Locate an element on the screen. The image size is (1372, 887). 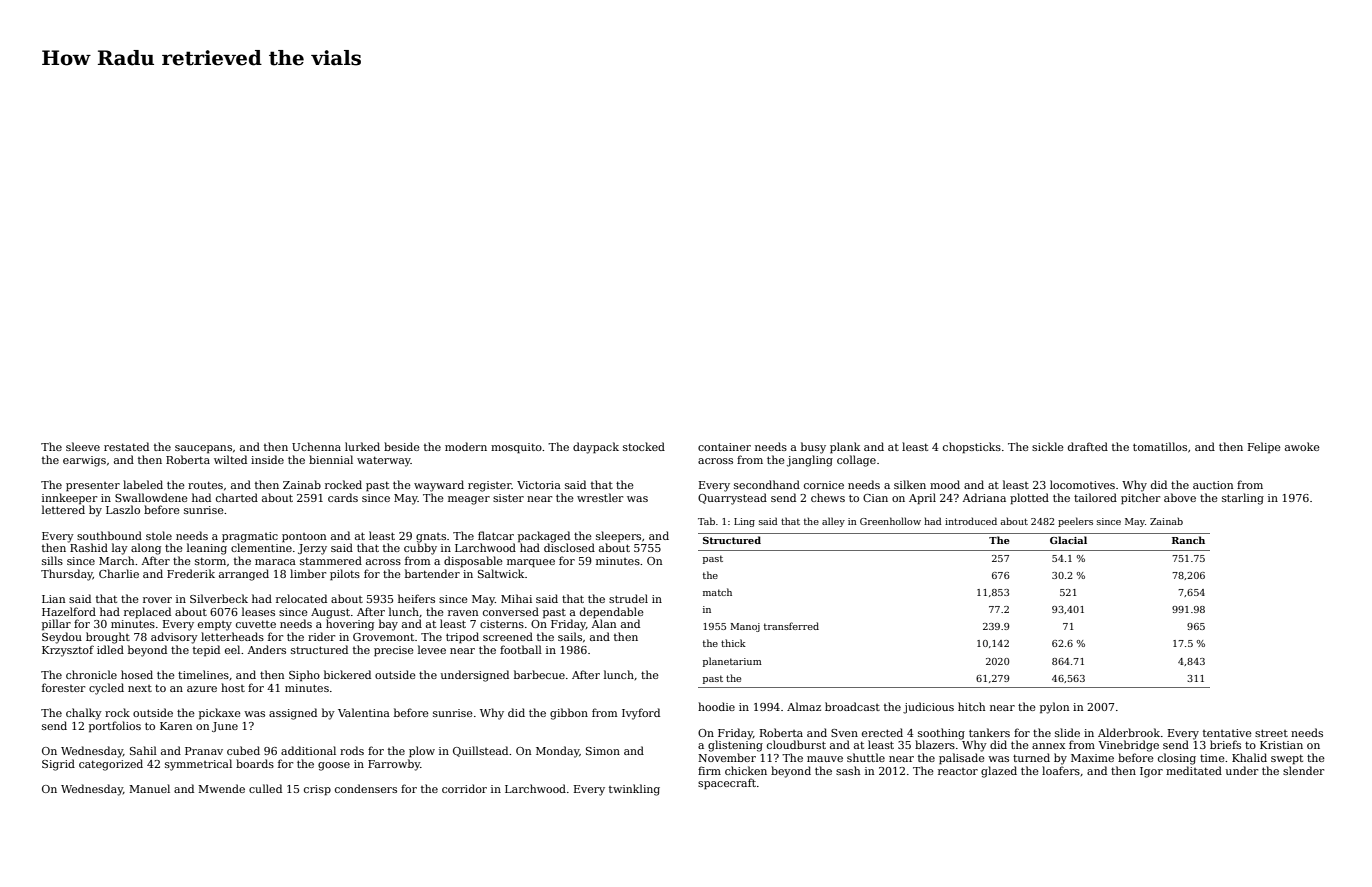
pickaxe is located at coordinates (220, 713).
